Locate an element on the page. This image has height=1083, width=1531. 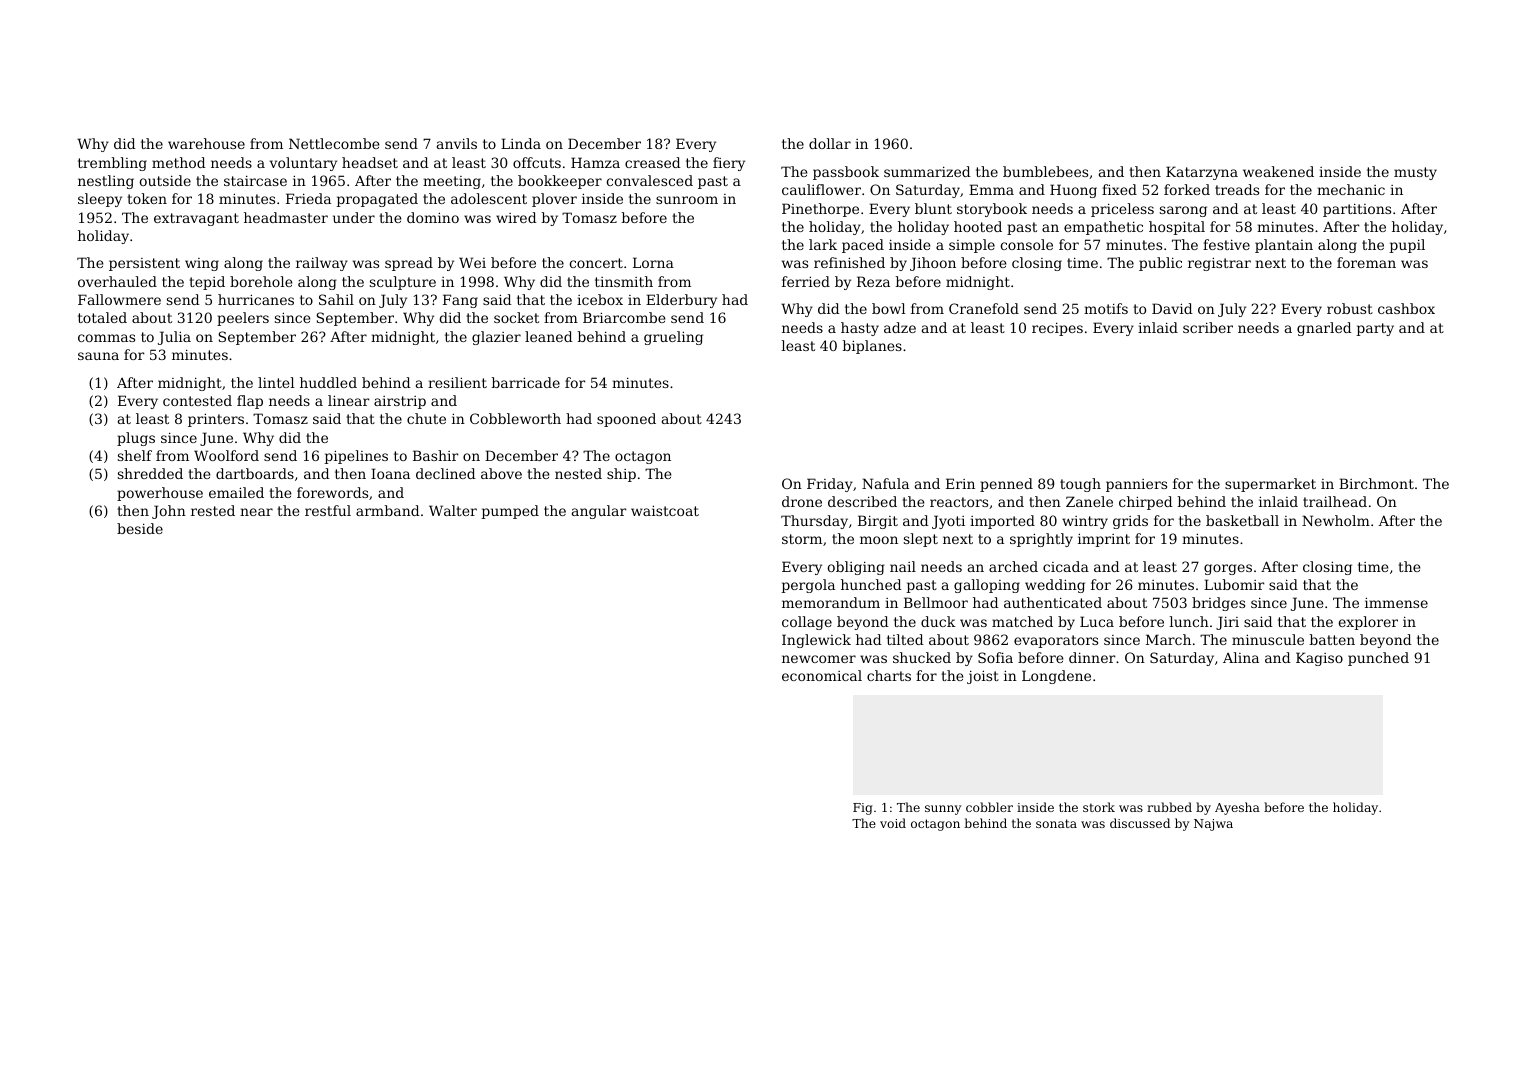
empathetic is located at coordinates (1103, 228).
